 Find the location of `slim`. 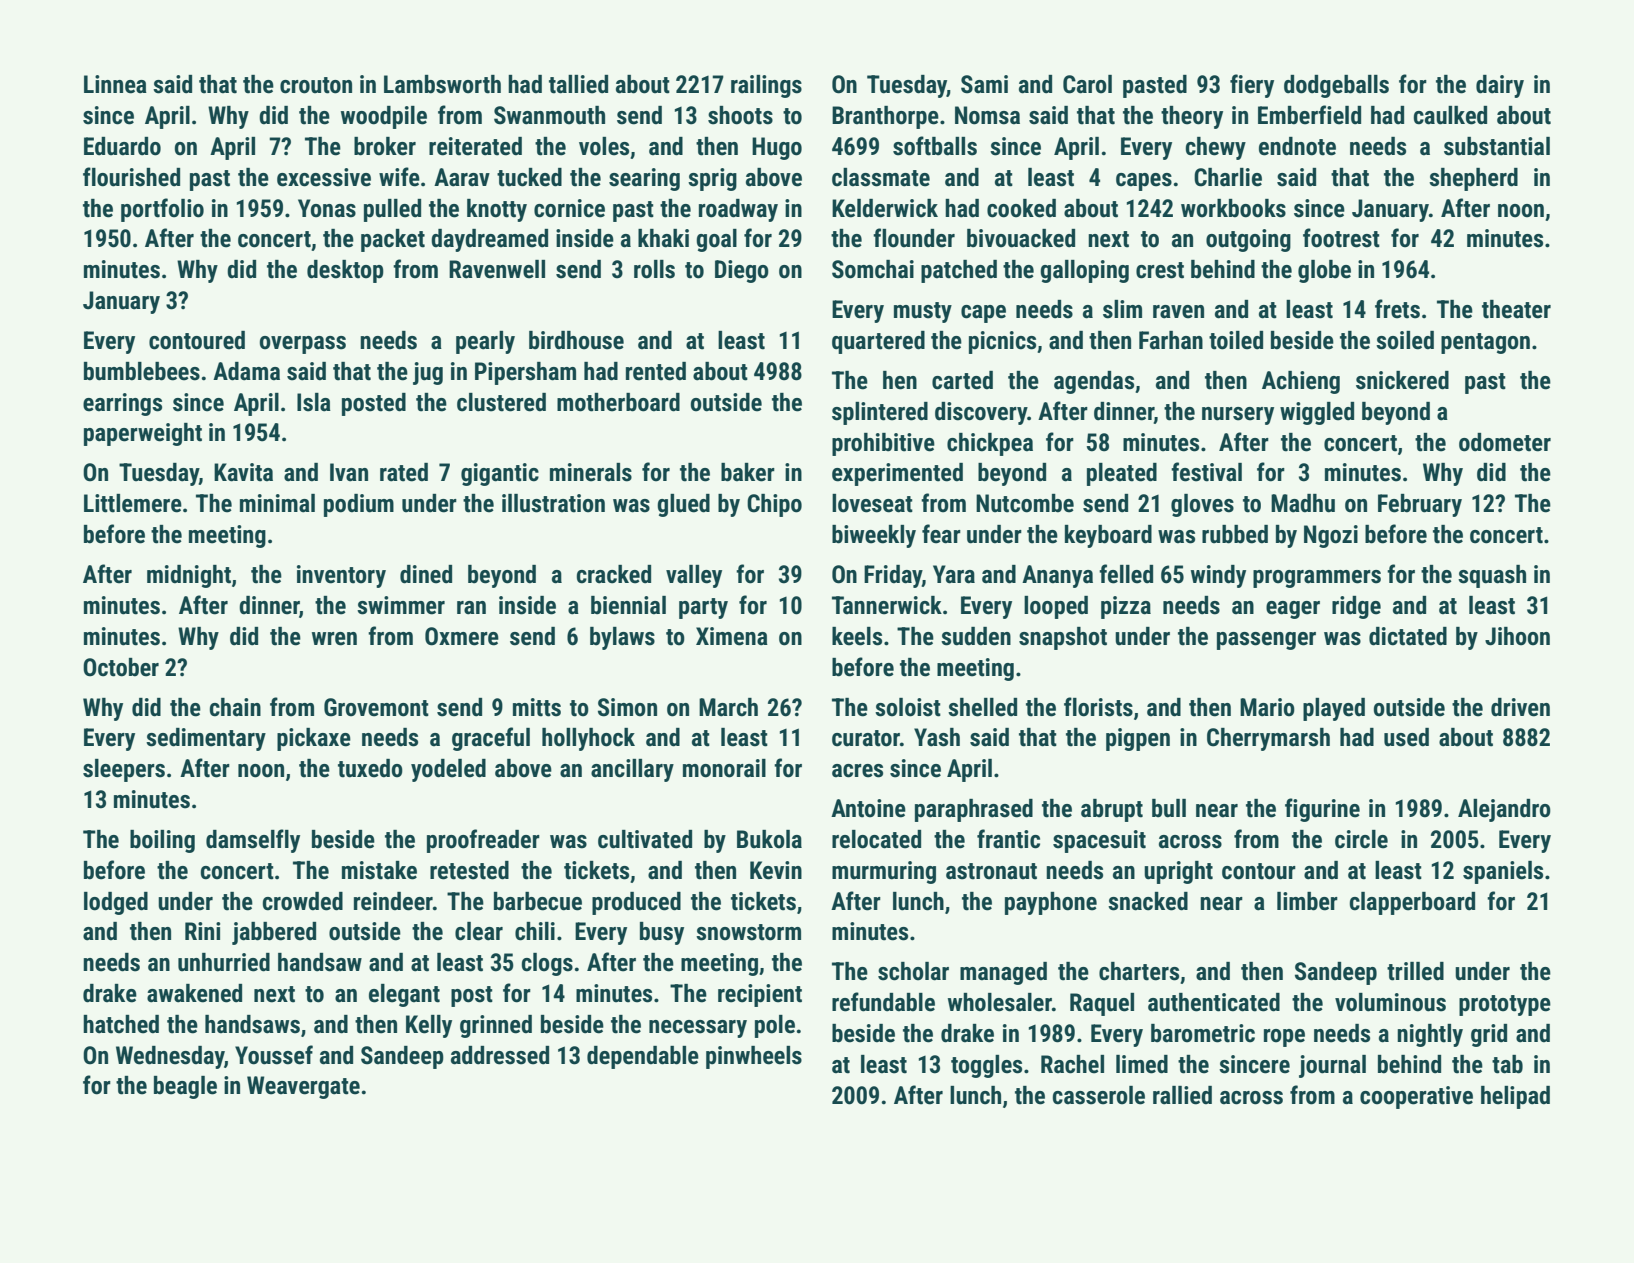

slim is located at coordinates (1122, 309).
